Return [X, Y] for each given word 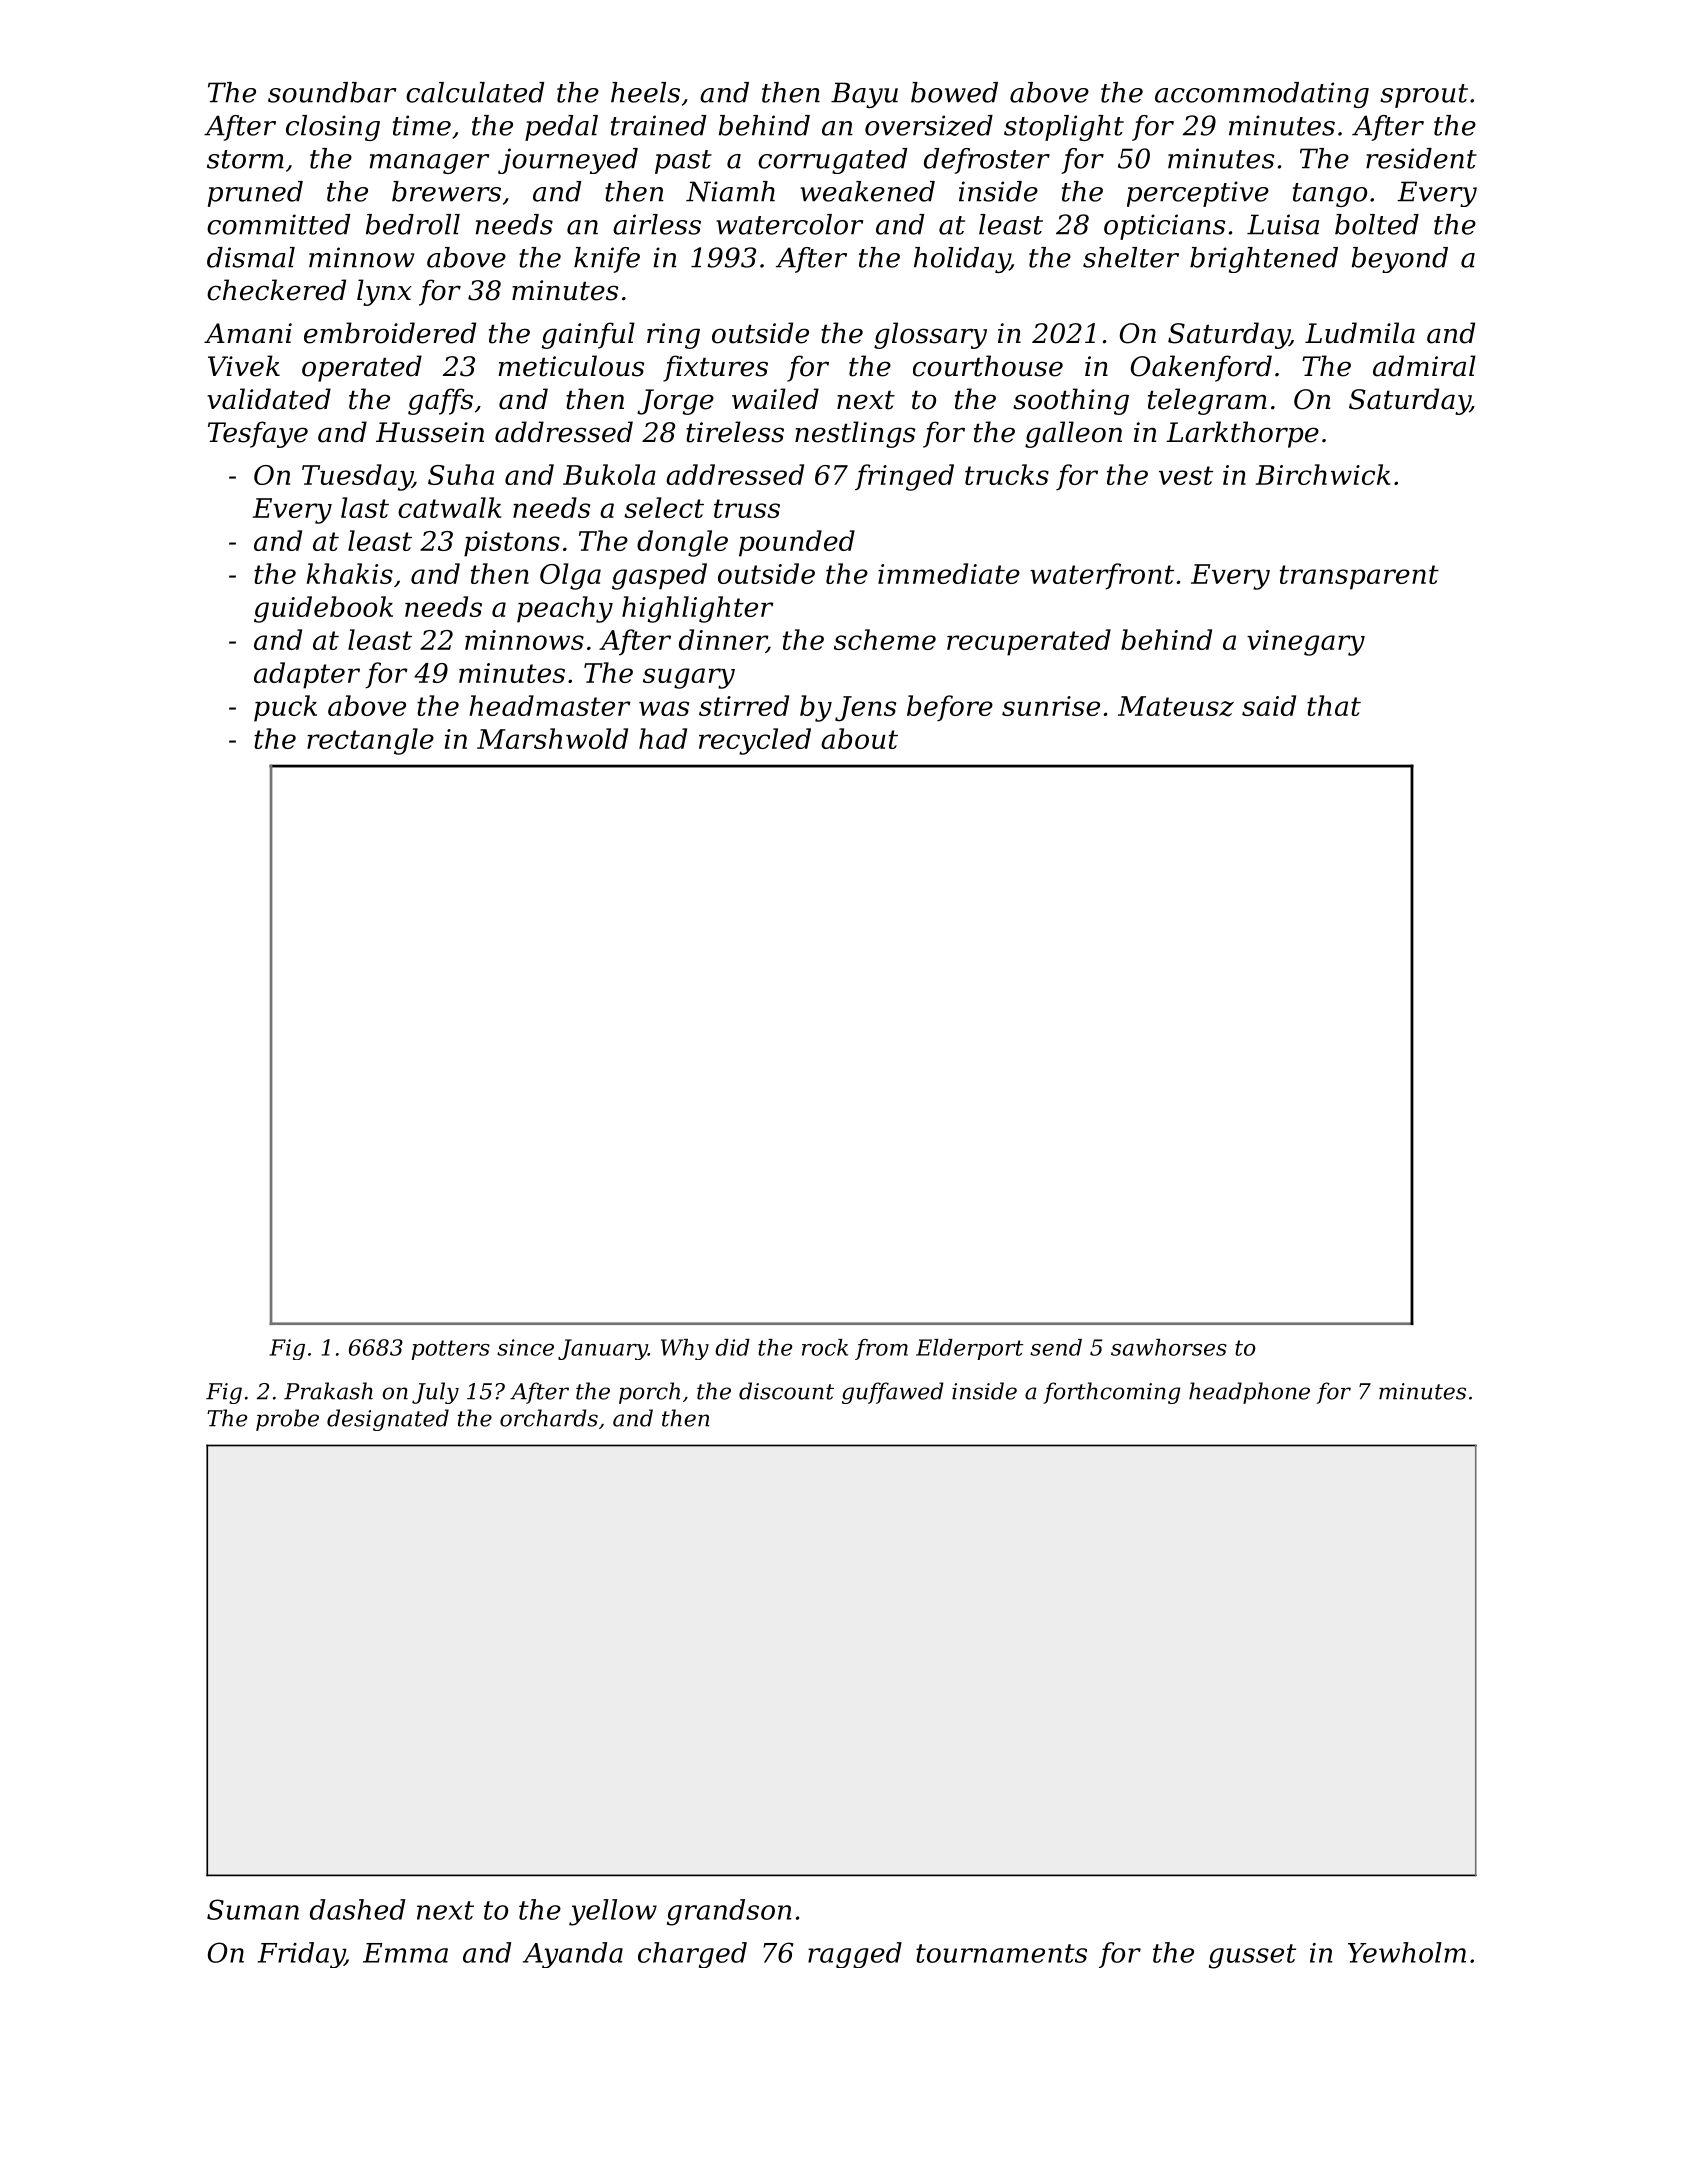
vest [1186, 475]
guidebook [323, 609]
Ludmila [1360, 333]
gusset [1252, 1956]
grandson [729, 1912]
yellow [613, 1912]
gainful [588, 335]
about [859, 738]
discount [786, 1391]
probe [287, 1420]
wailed [775, 399]
